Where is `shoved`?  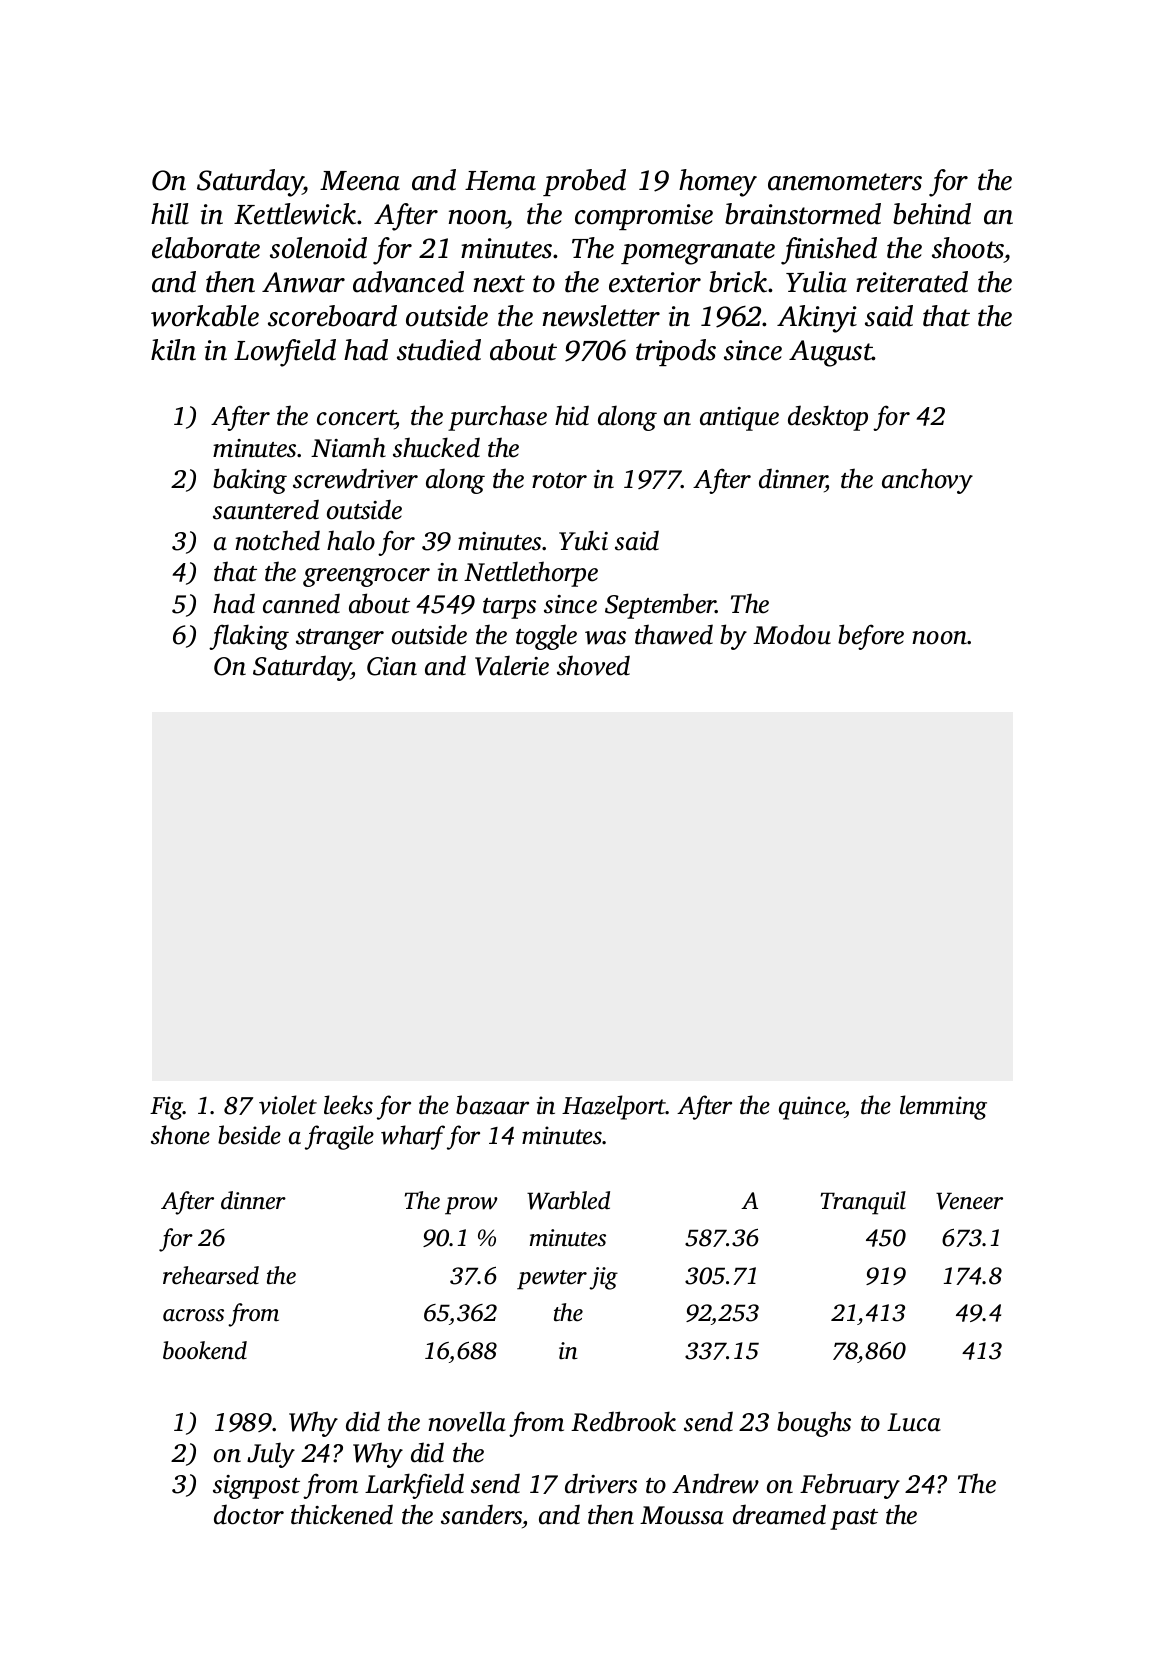 shoved is located at coordinates (593, 665).
